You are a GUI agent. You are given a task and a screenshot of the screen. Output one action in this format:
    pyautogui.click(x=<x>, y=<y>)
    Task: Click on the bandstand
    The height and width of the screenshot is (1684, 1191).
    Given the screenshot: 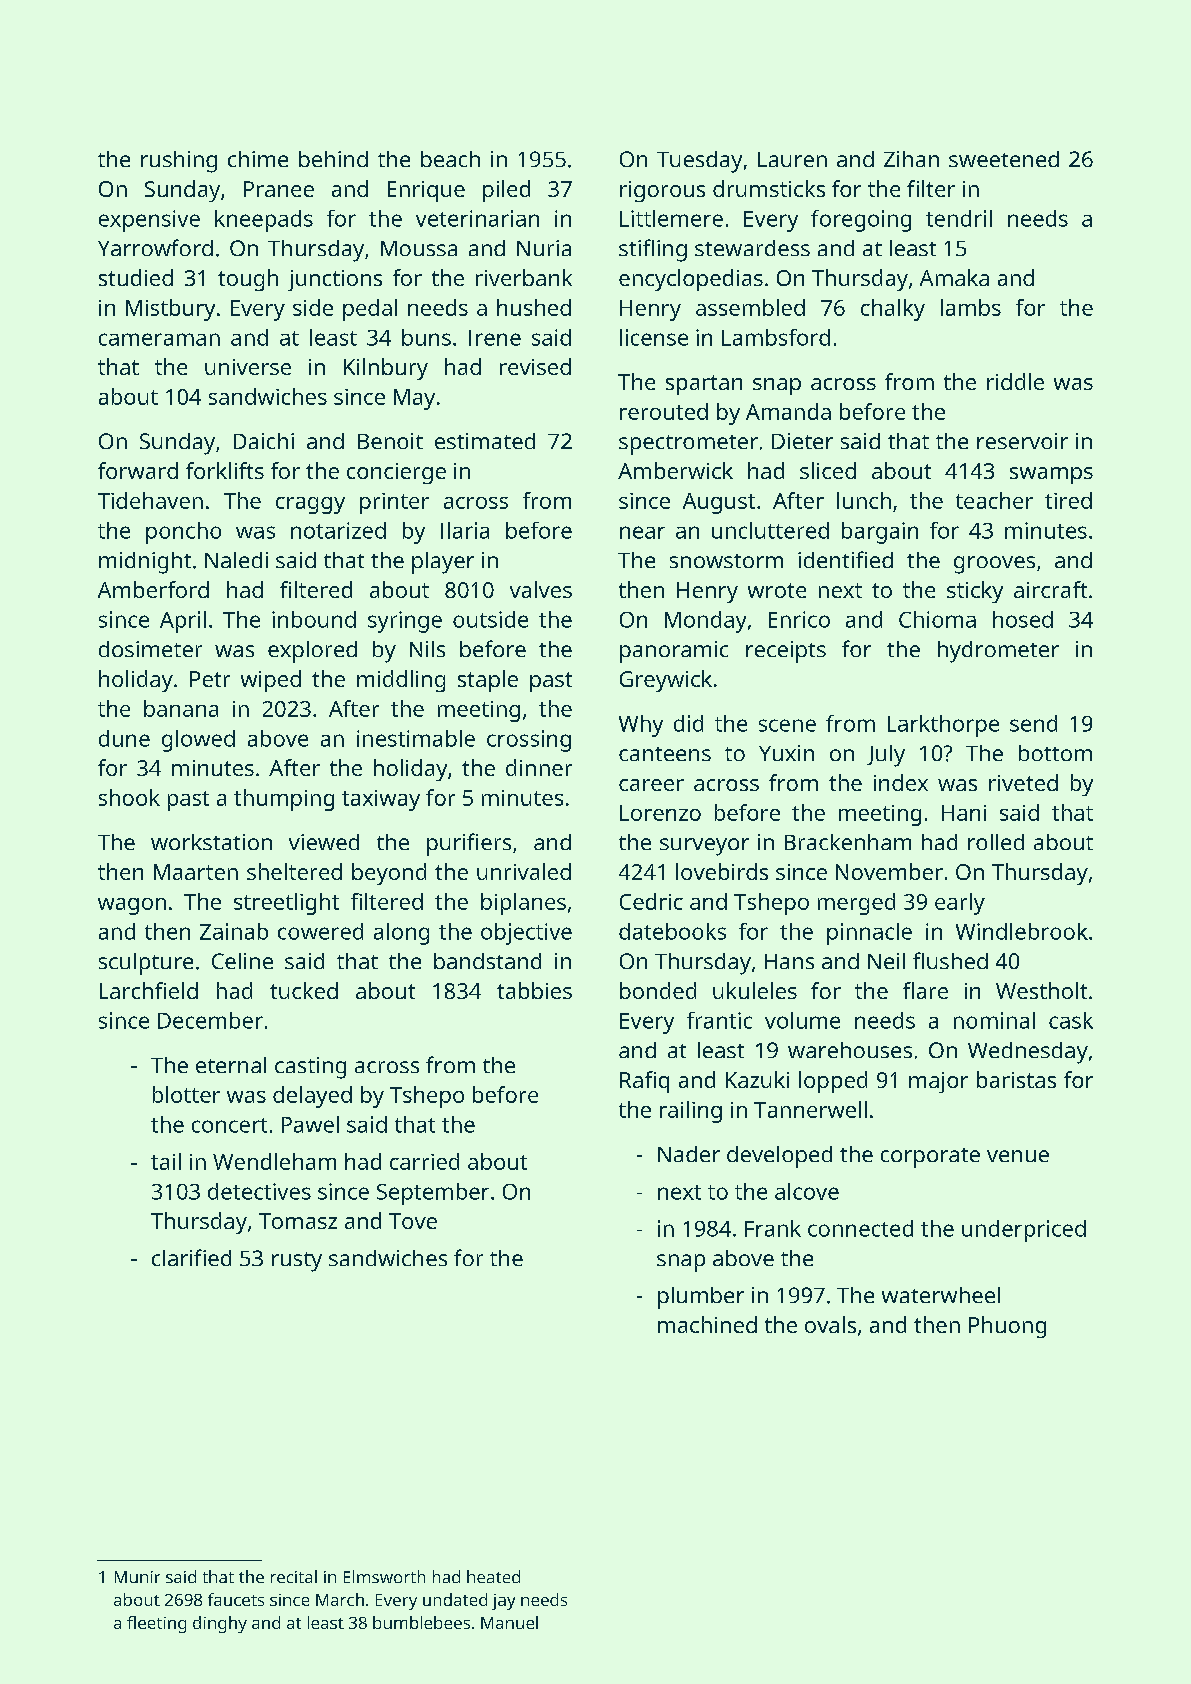 What is the action you would take?
    pyautogui.click(x=487, y=961)
